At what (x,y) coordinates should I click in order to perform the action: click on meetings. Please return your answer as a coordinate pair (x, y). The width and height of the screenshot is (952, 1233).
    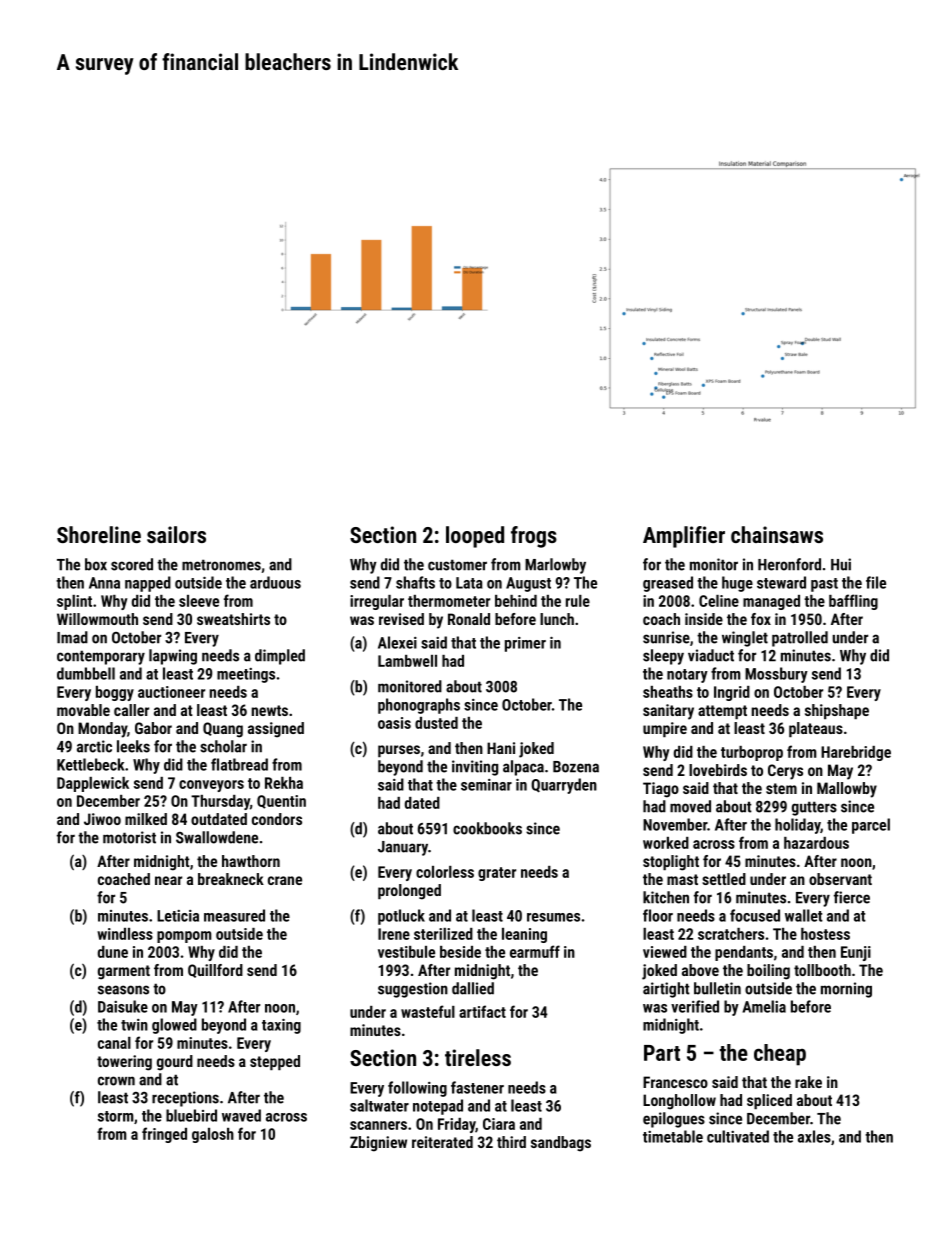
    Looking at the image, I should click on (246, 675).
